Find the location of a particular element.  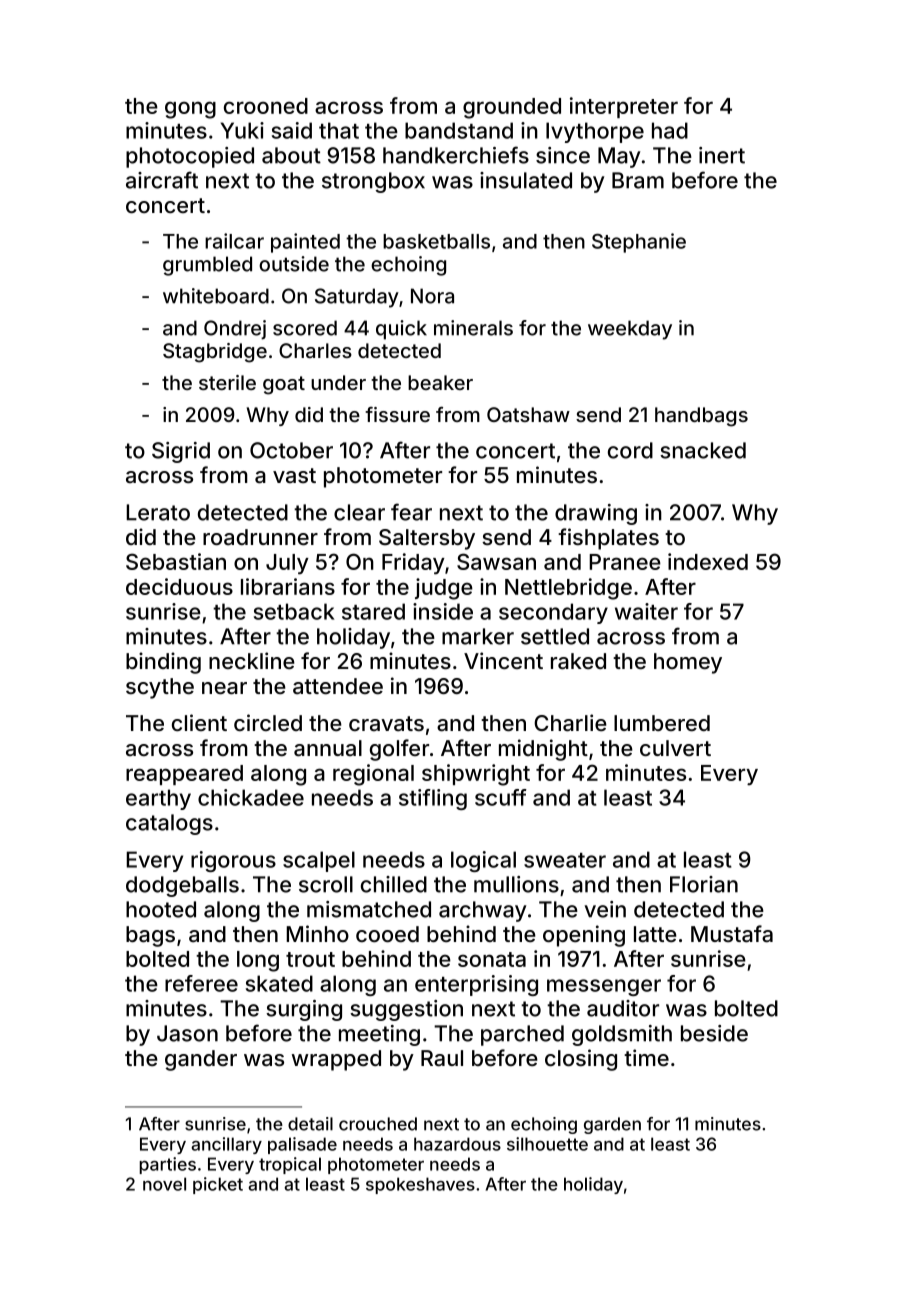

gander is located at coordinates (201, 1060).
